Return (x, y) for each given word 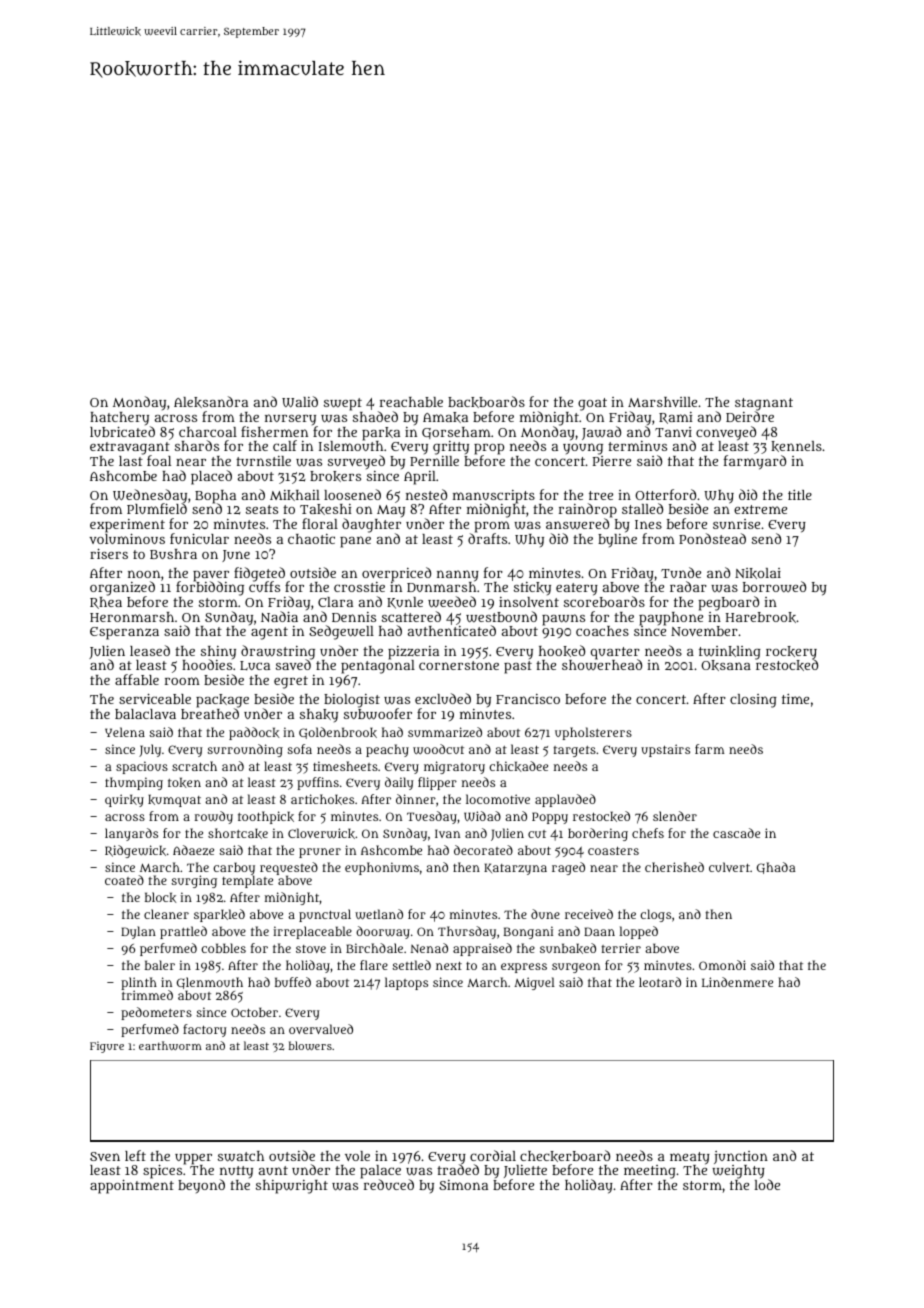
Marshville (662, 402)
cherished (674, 867)
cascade (736, 833)
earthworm (170, 1045)
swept (343, 404)
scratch (194, 766)
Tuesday (432, 817)
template (247, 882)
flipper (437, 783)
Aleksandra (211, 402)
